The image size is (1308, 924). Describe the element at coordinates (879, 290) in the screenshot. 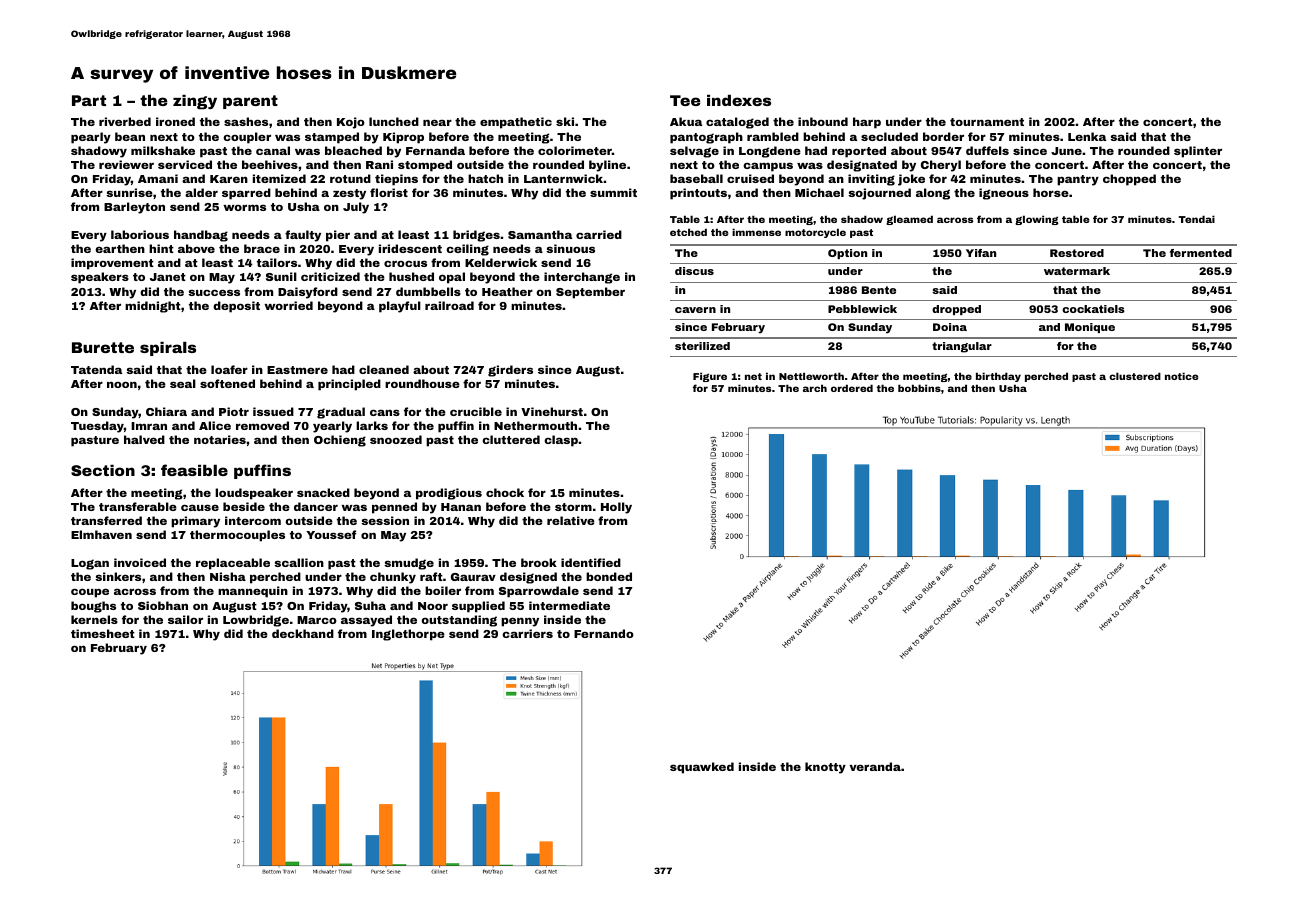

I see `Bente` at that location.
